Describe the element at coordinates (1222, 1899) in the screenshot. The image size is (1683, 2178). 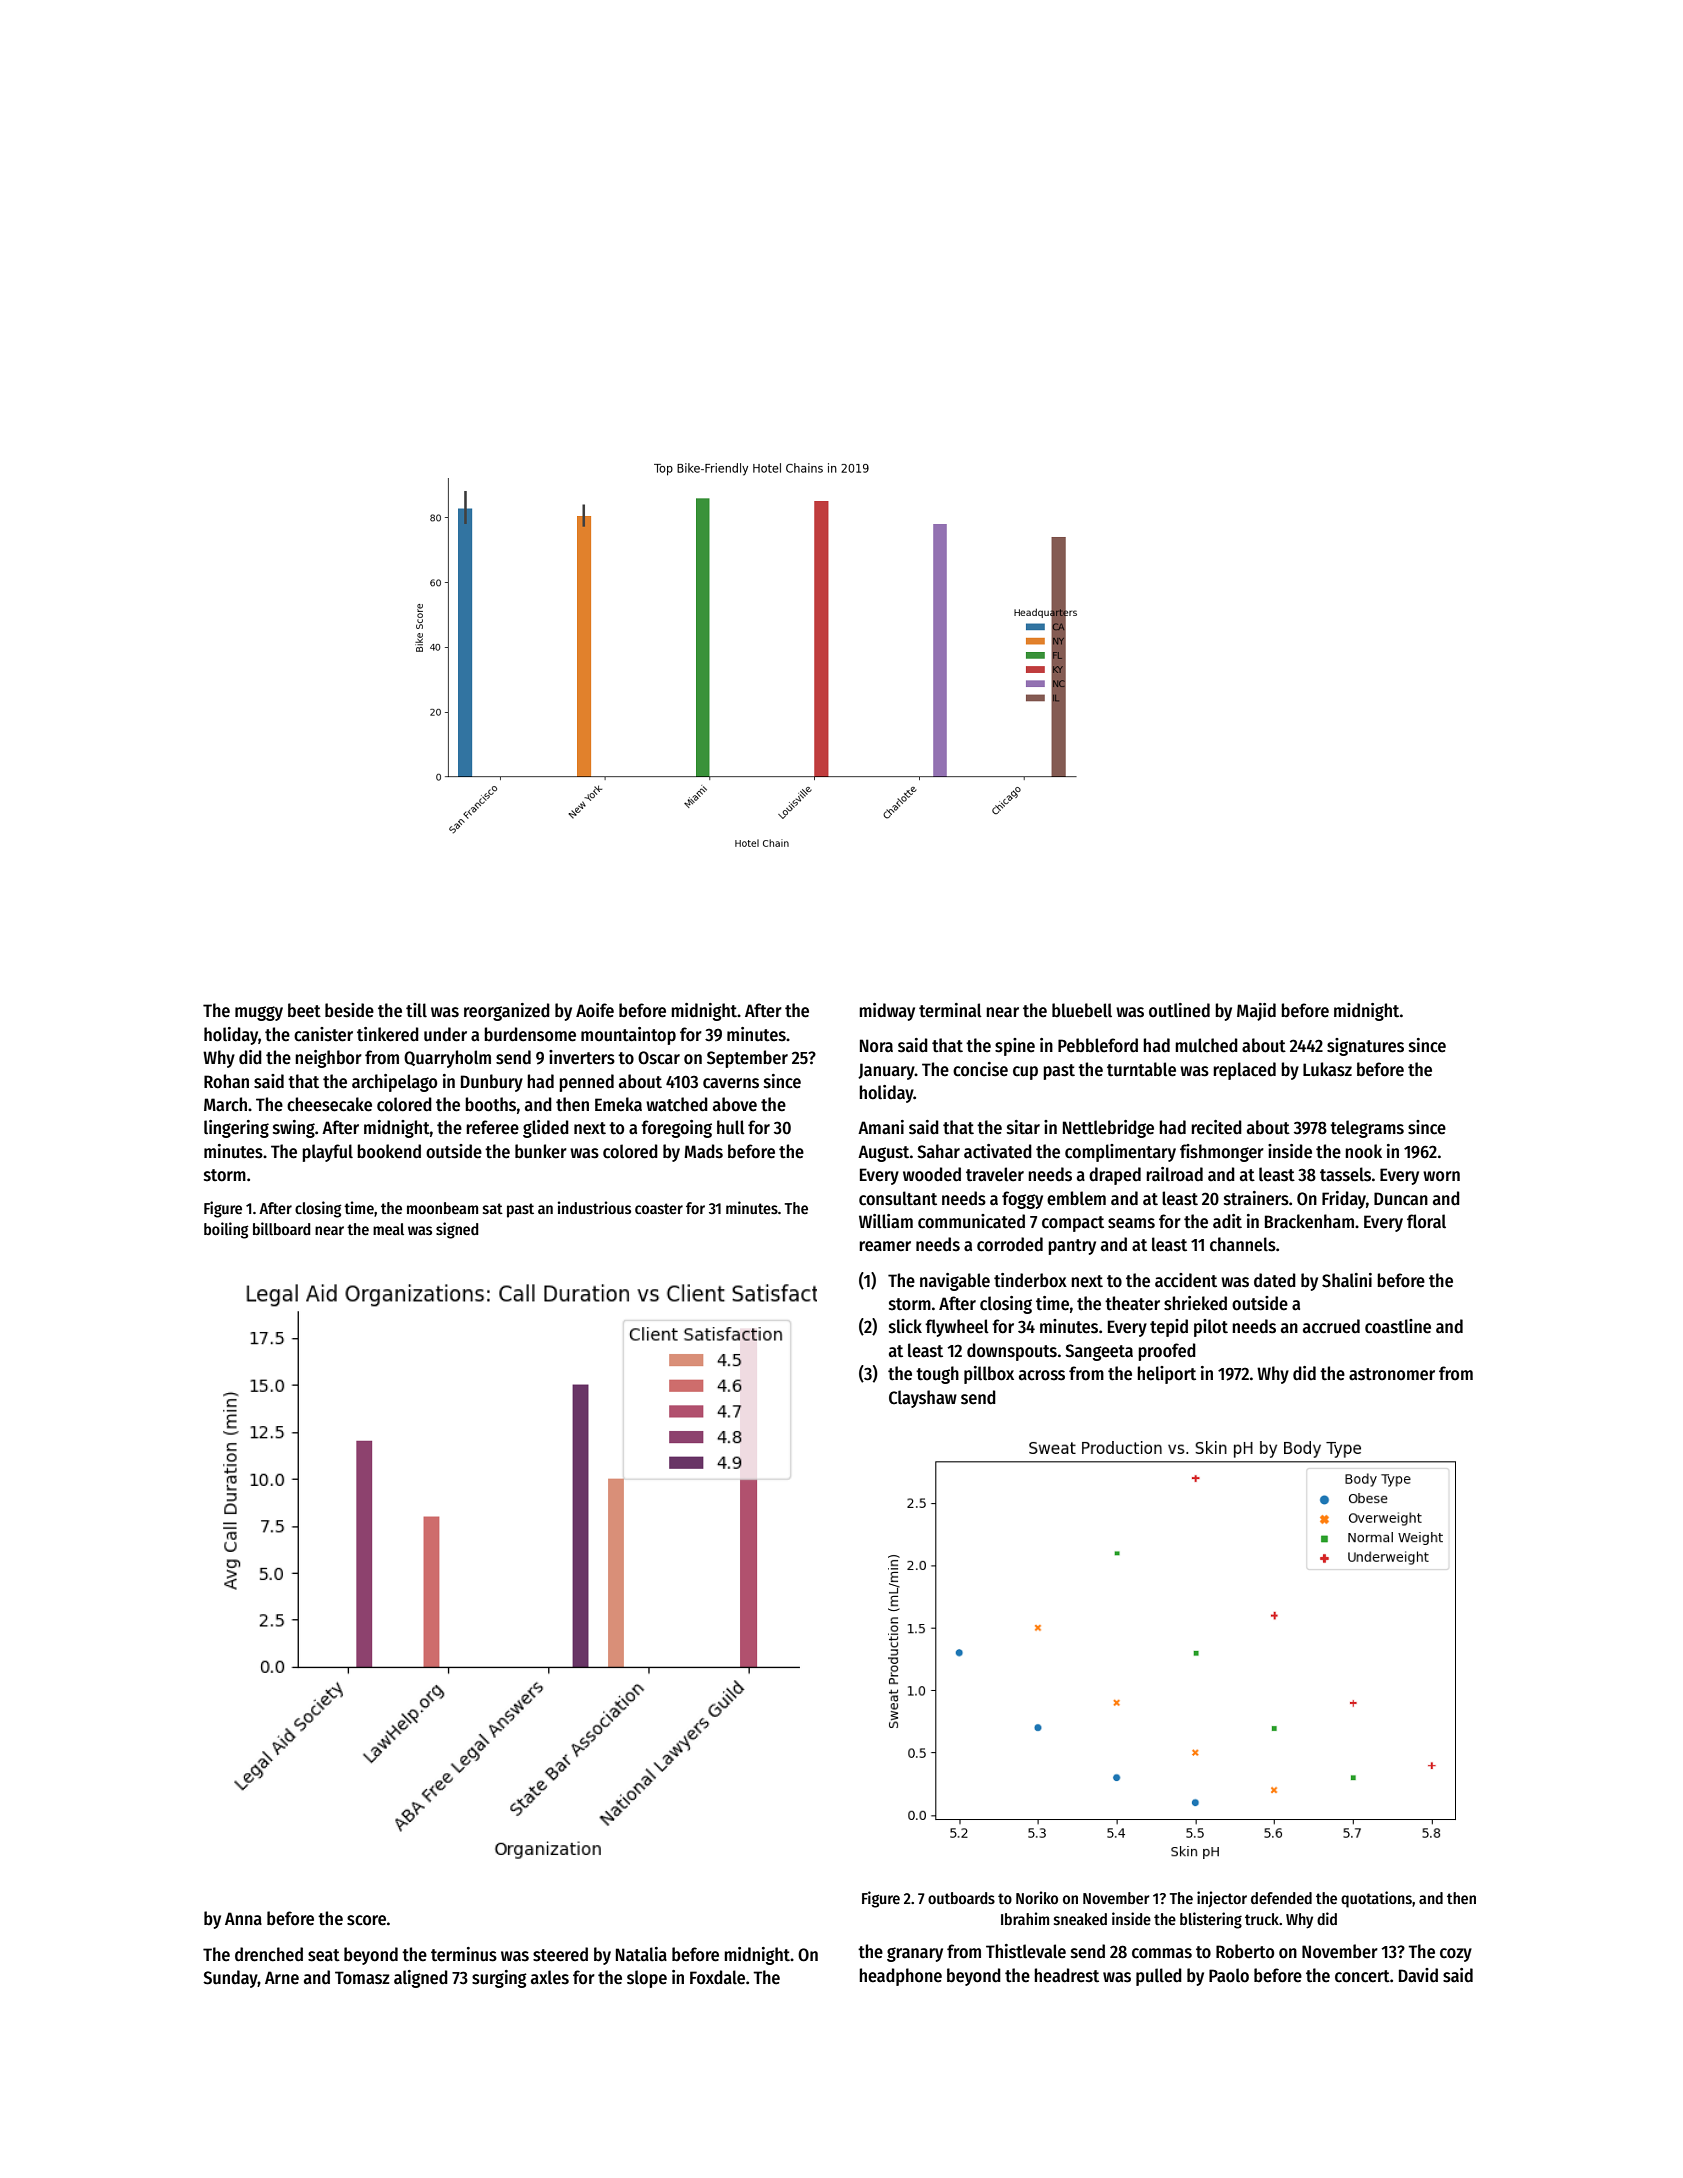
I see `injector` at that location.
